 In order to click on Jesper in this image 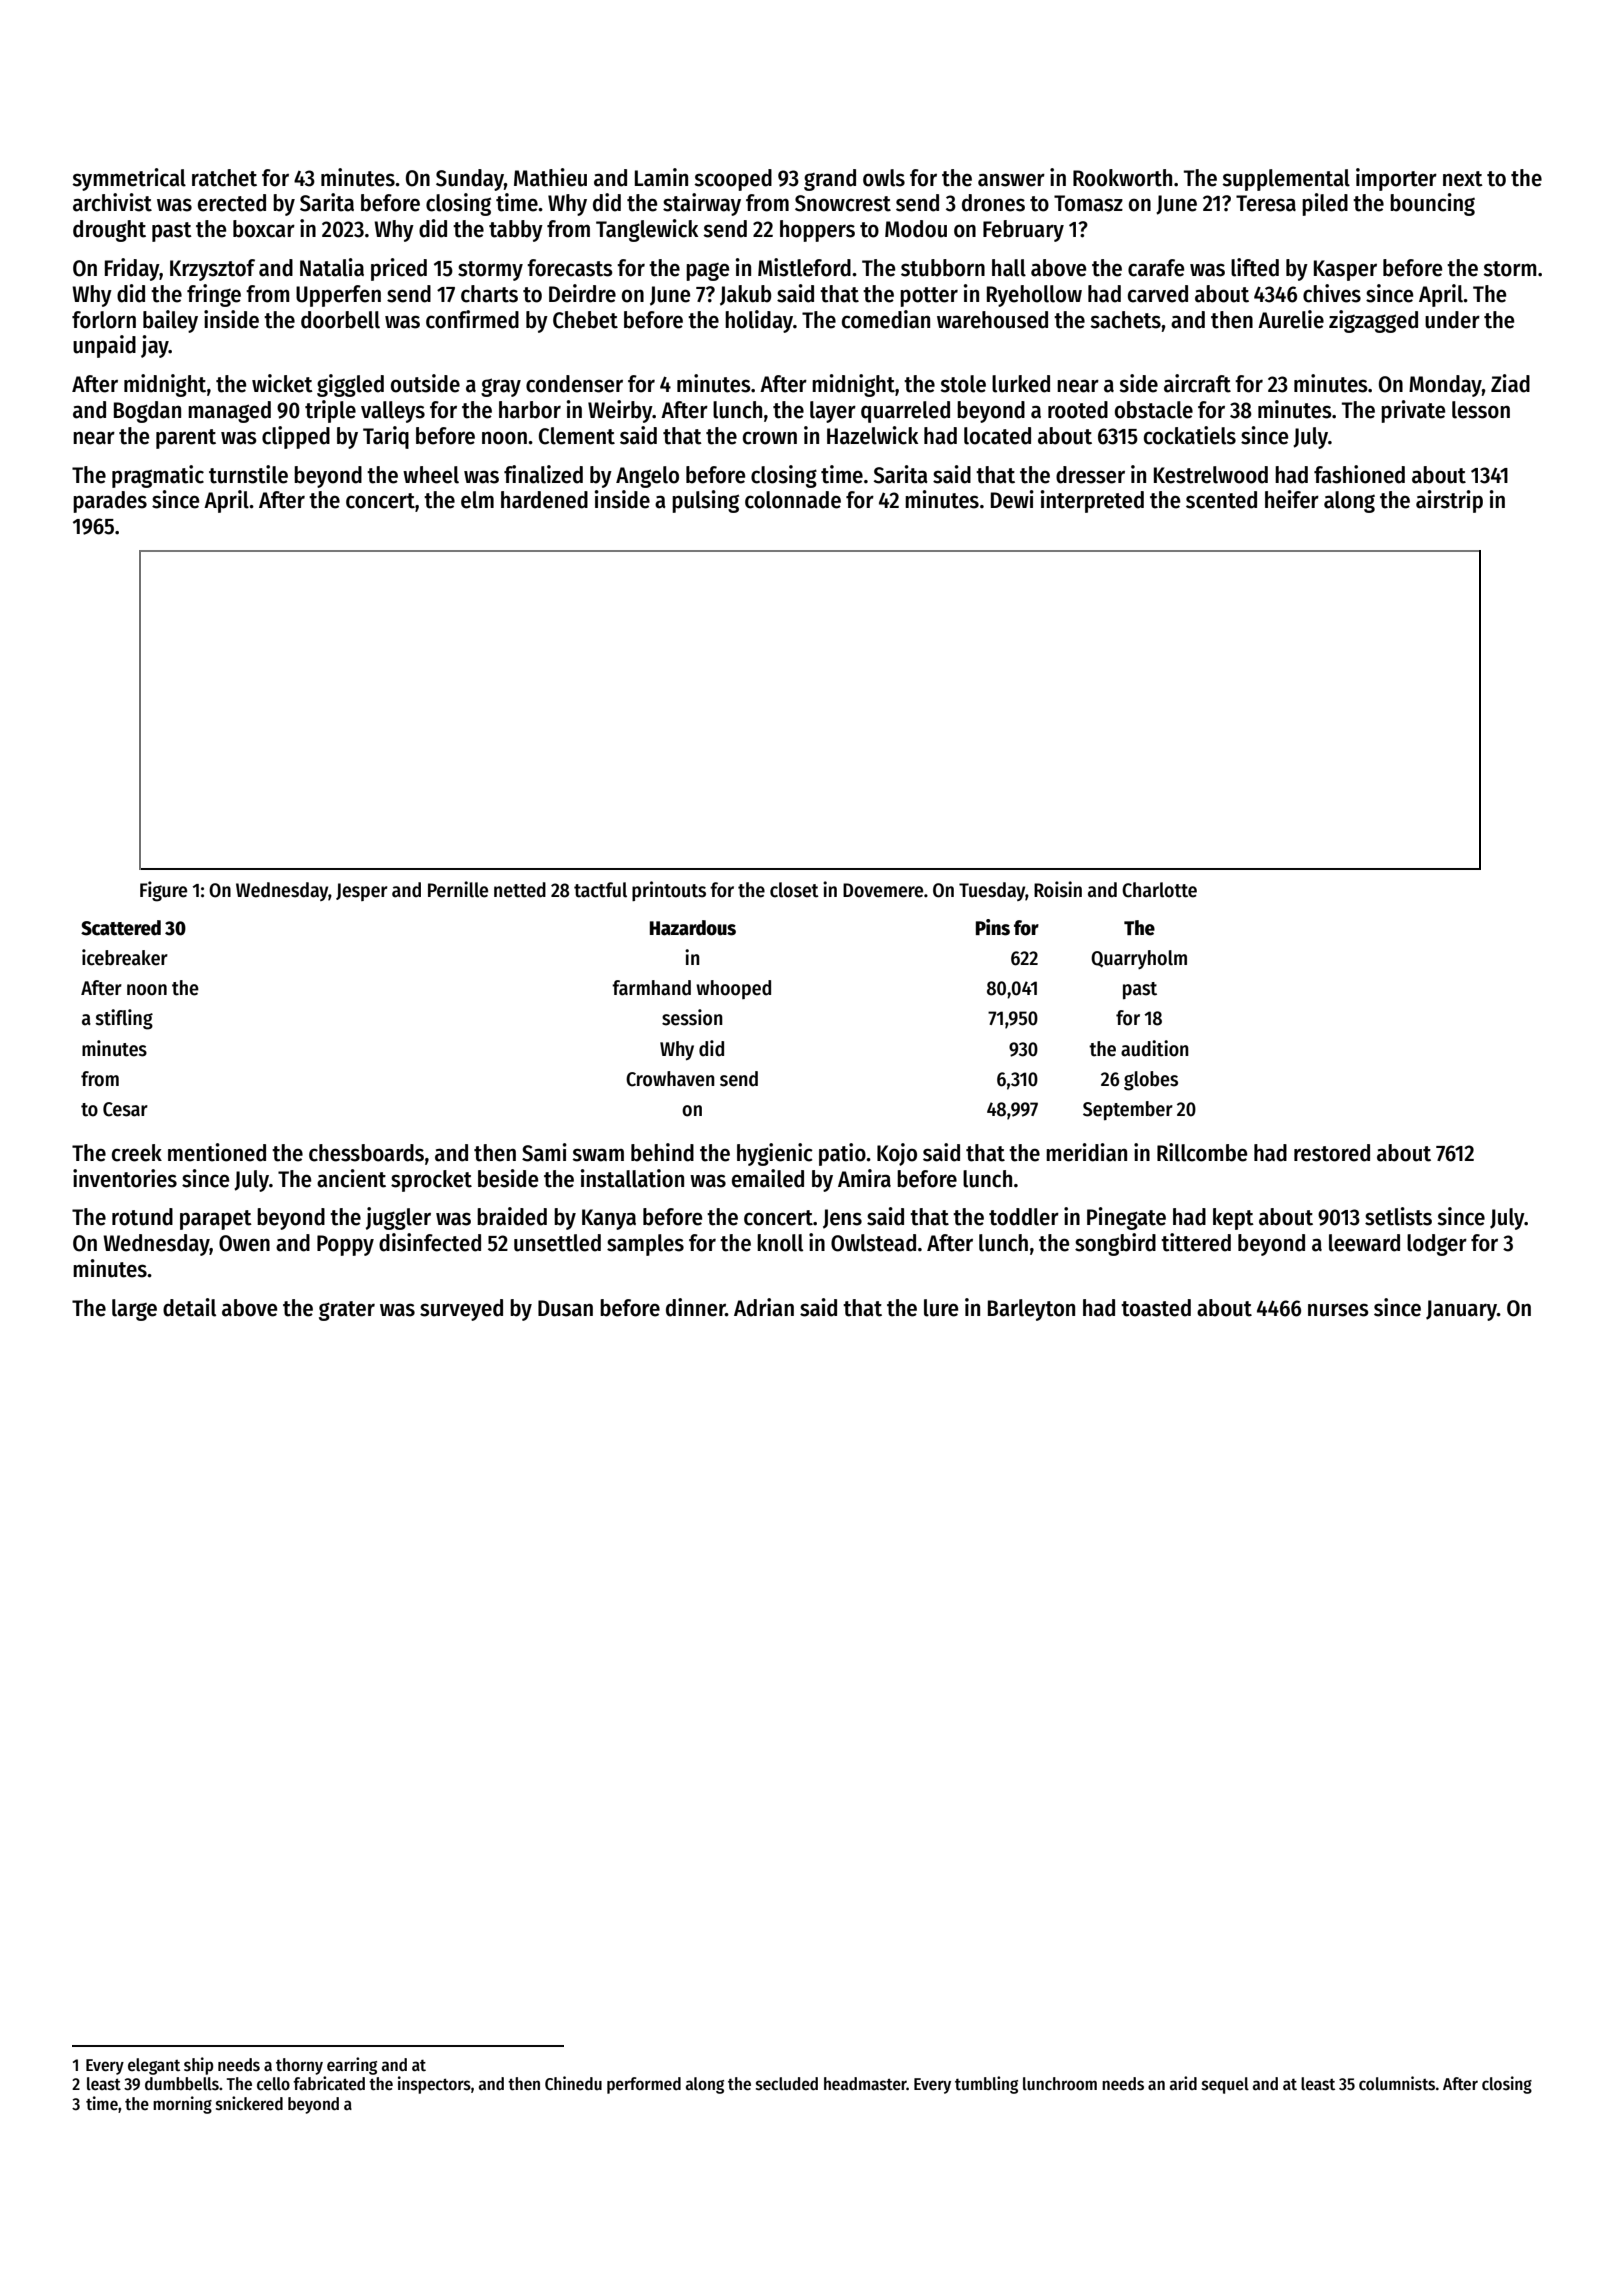, I will do `click(362, 892)`.
